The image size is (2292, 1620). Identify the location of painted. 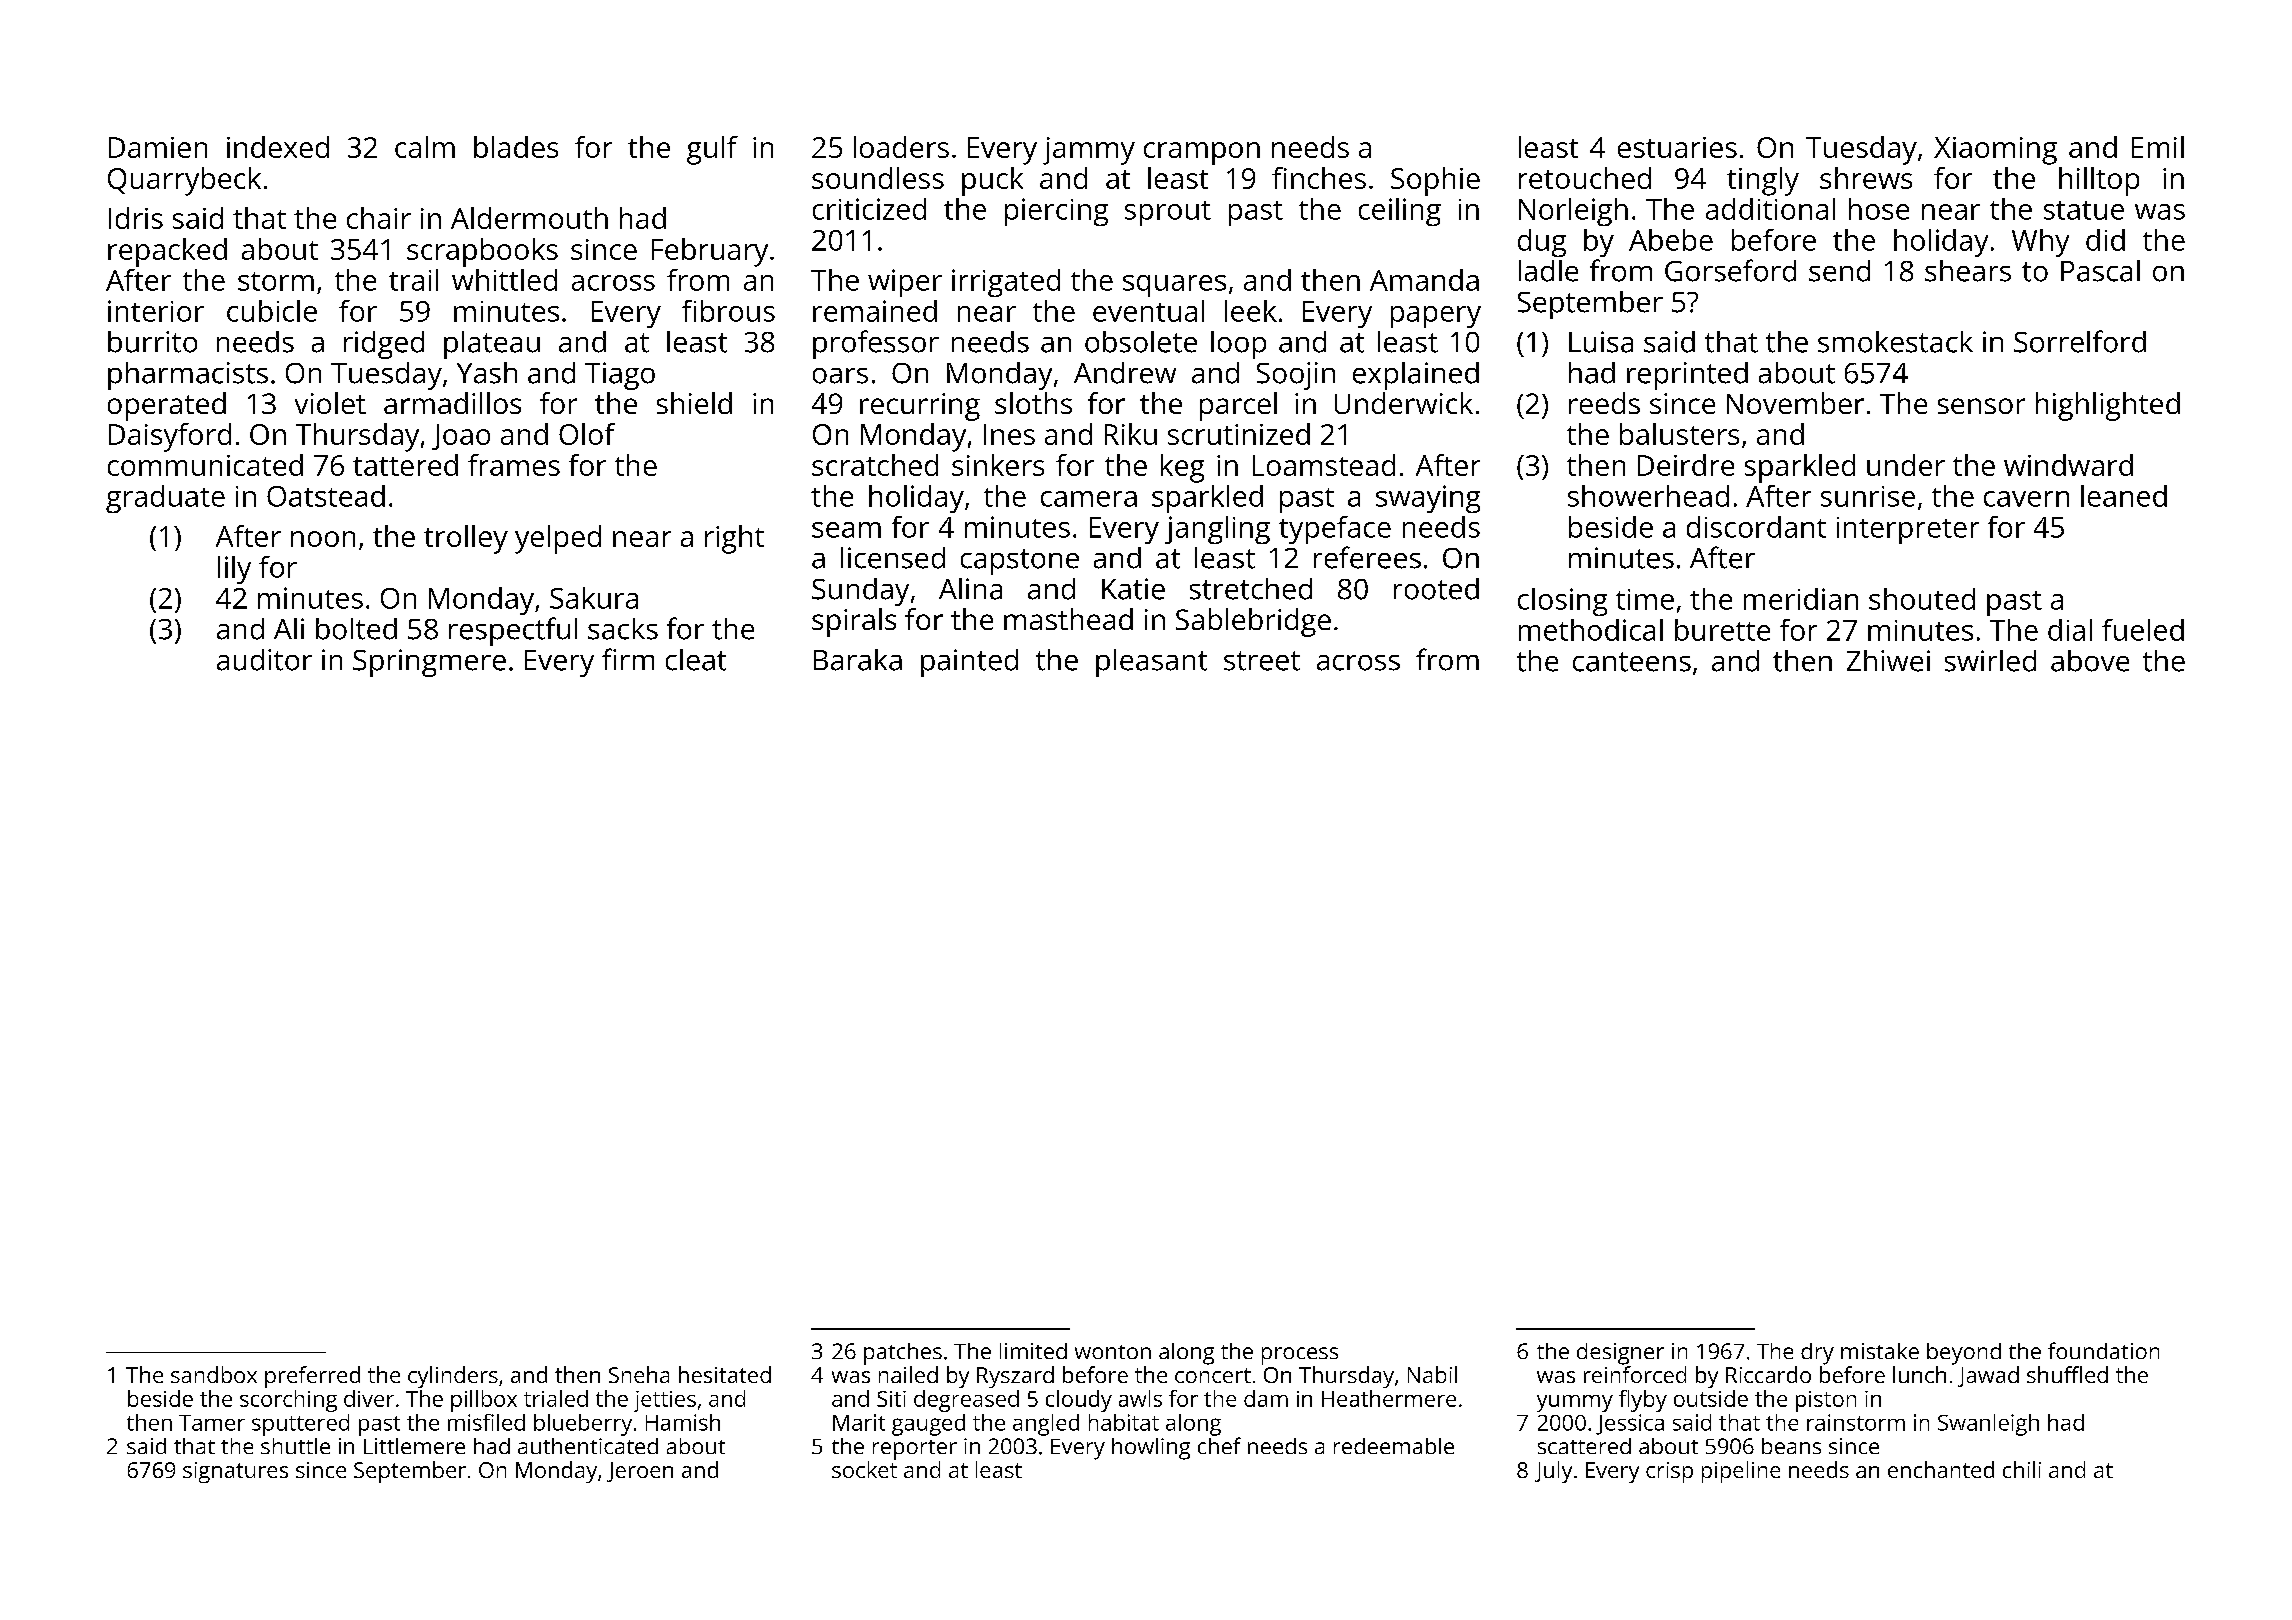
(969, 663).
